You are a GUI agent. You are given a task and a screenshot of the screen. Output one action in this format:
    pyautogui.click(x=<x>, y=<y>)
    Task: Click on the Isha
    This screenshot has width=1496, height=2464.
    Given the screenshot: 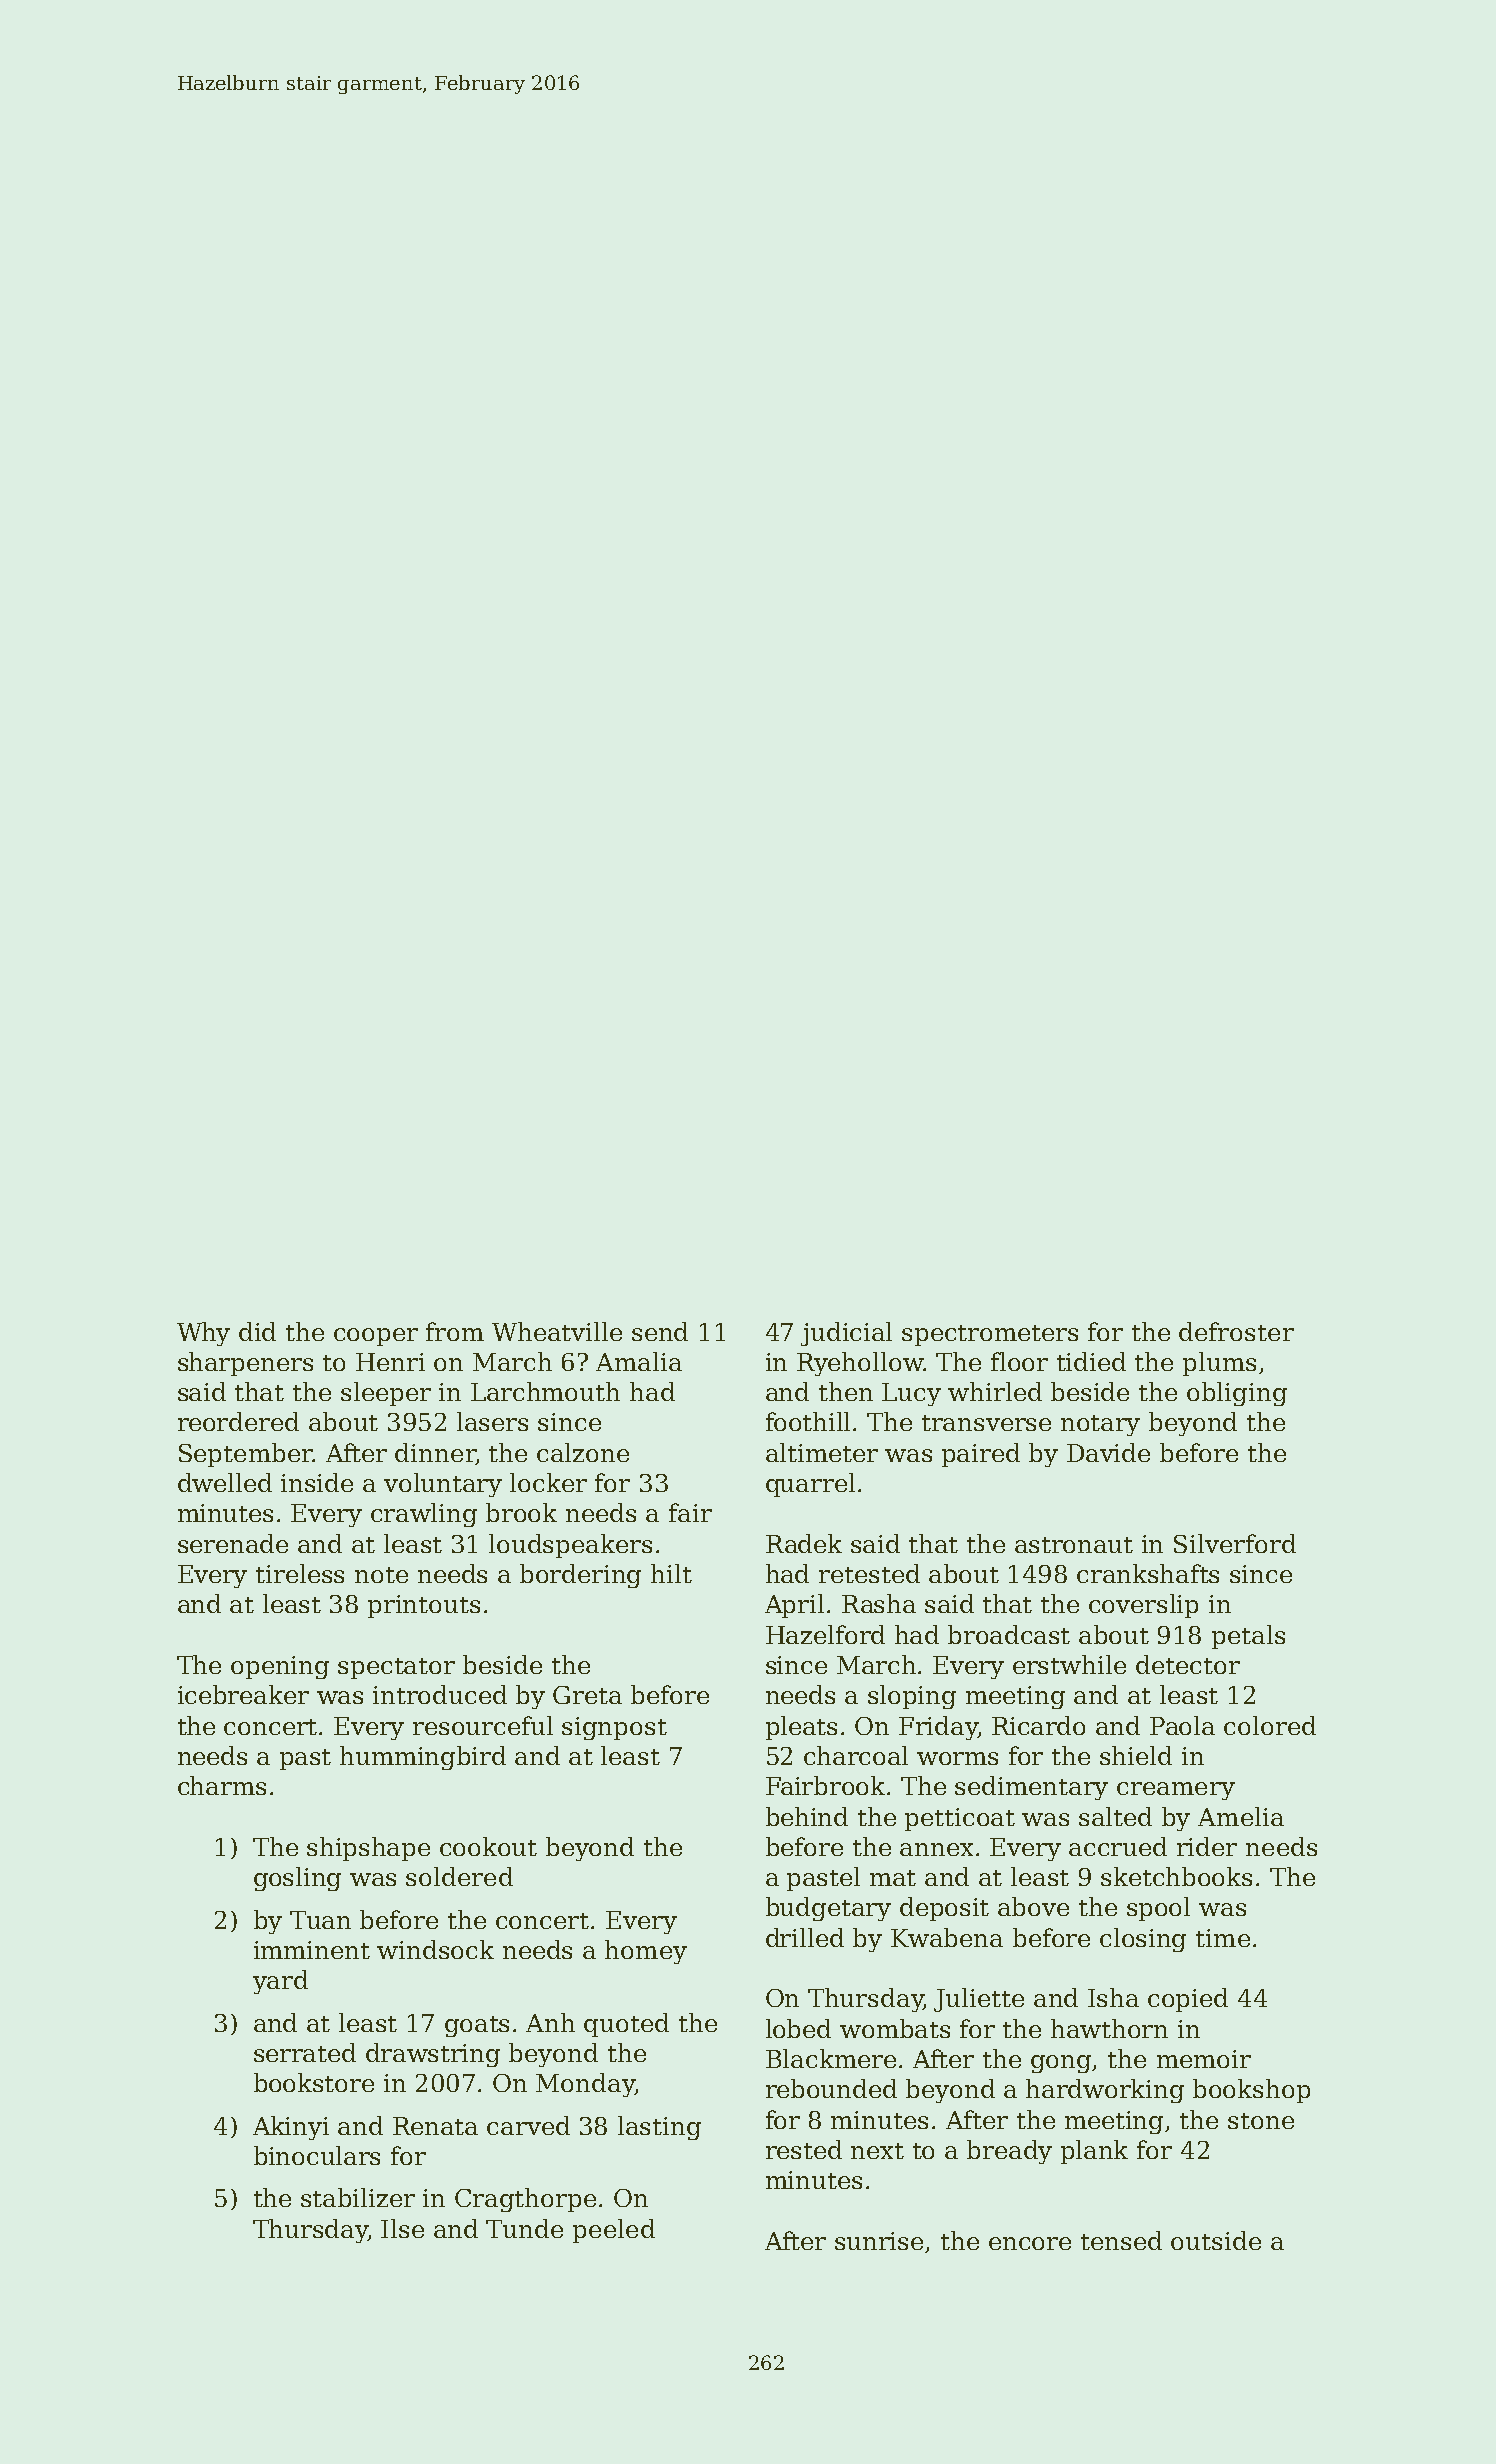 What is the action you would take?
    pyautogui.click(x=1113, y=1997)
